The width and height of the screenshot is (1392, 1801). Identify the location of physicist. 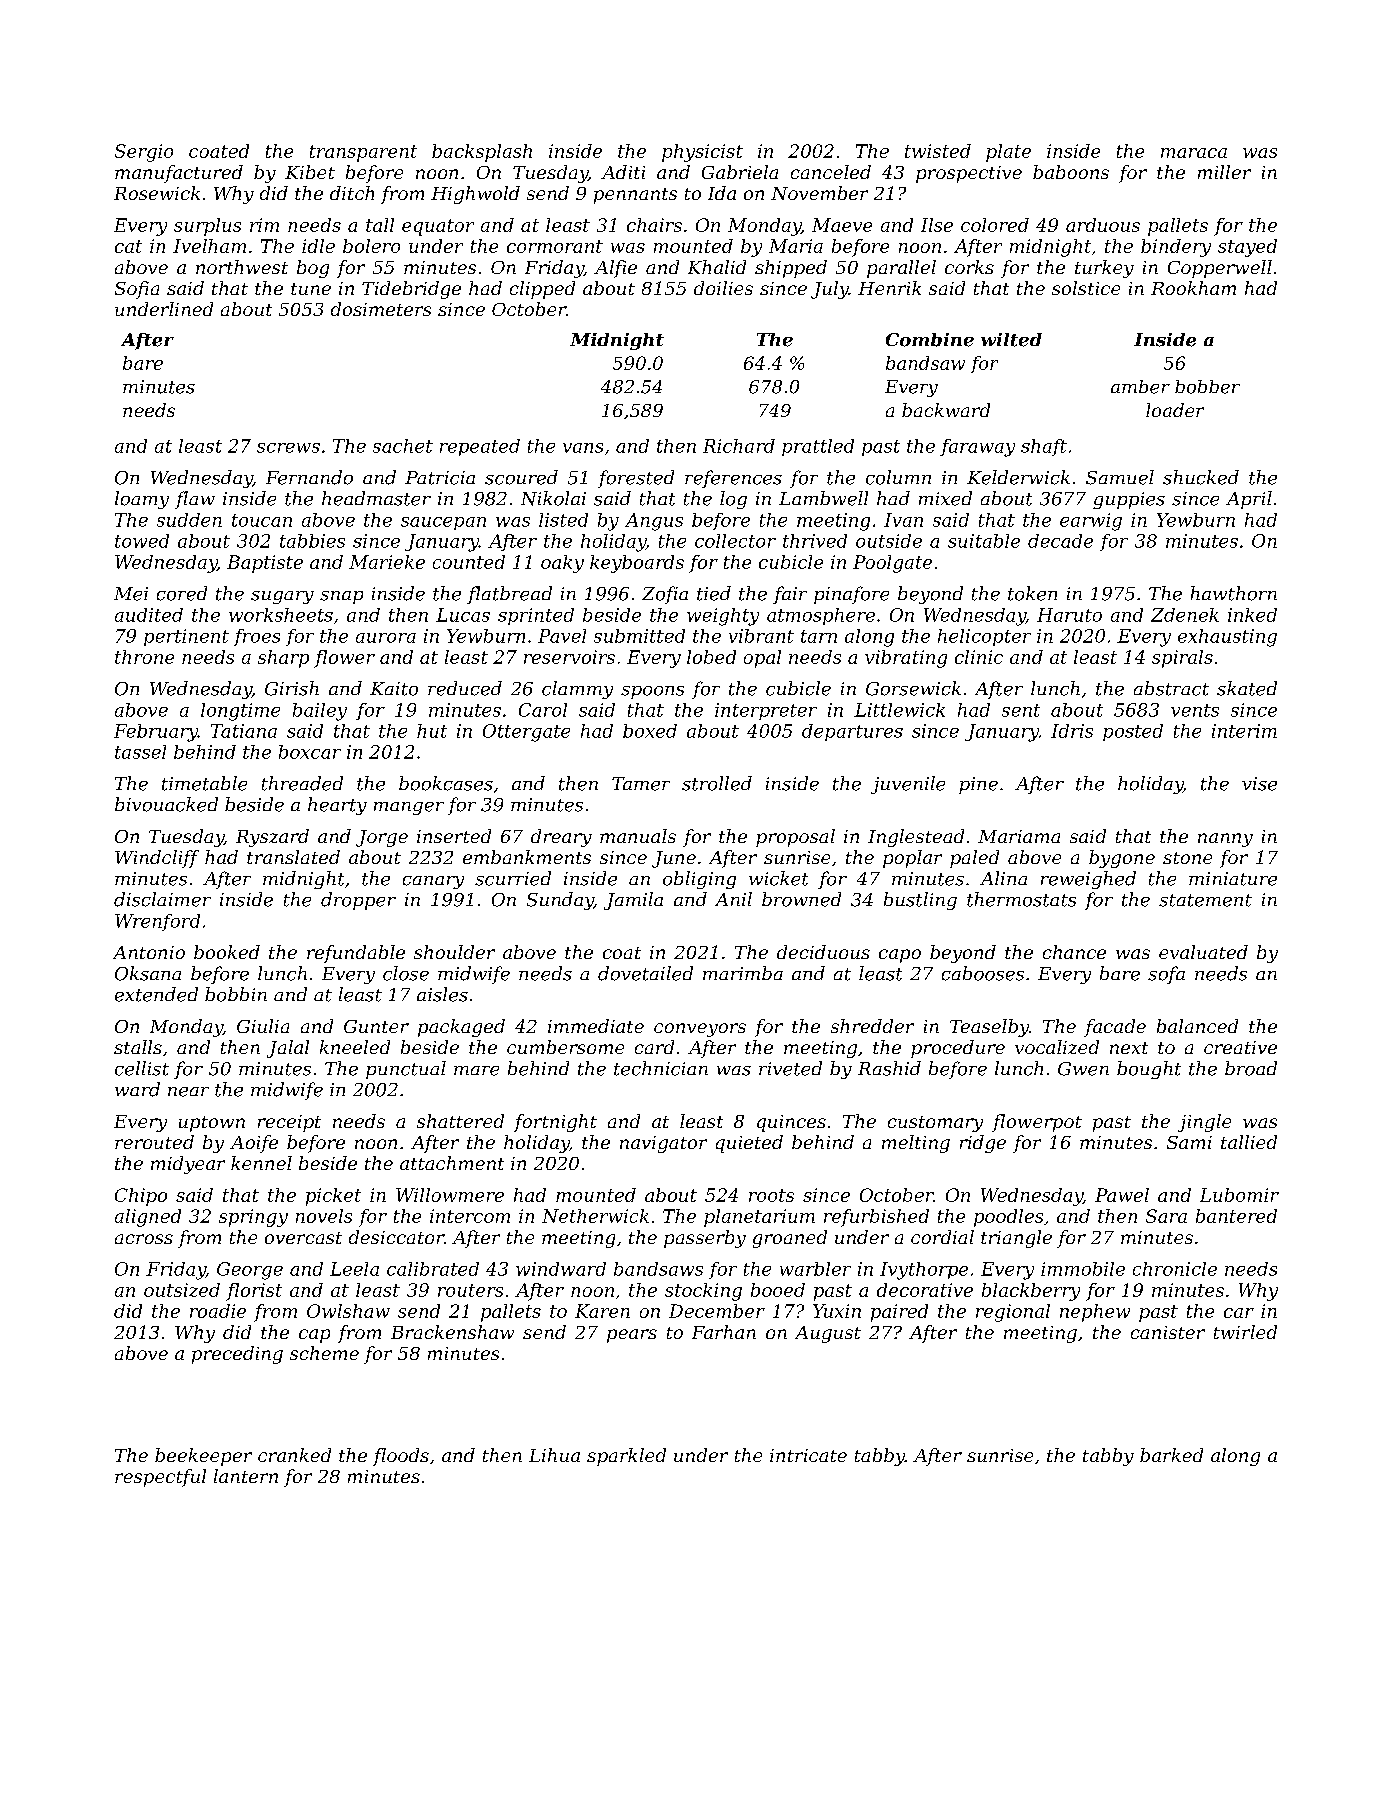
(702, 153).
